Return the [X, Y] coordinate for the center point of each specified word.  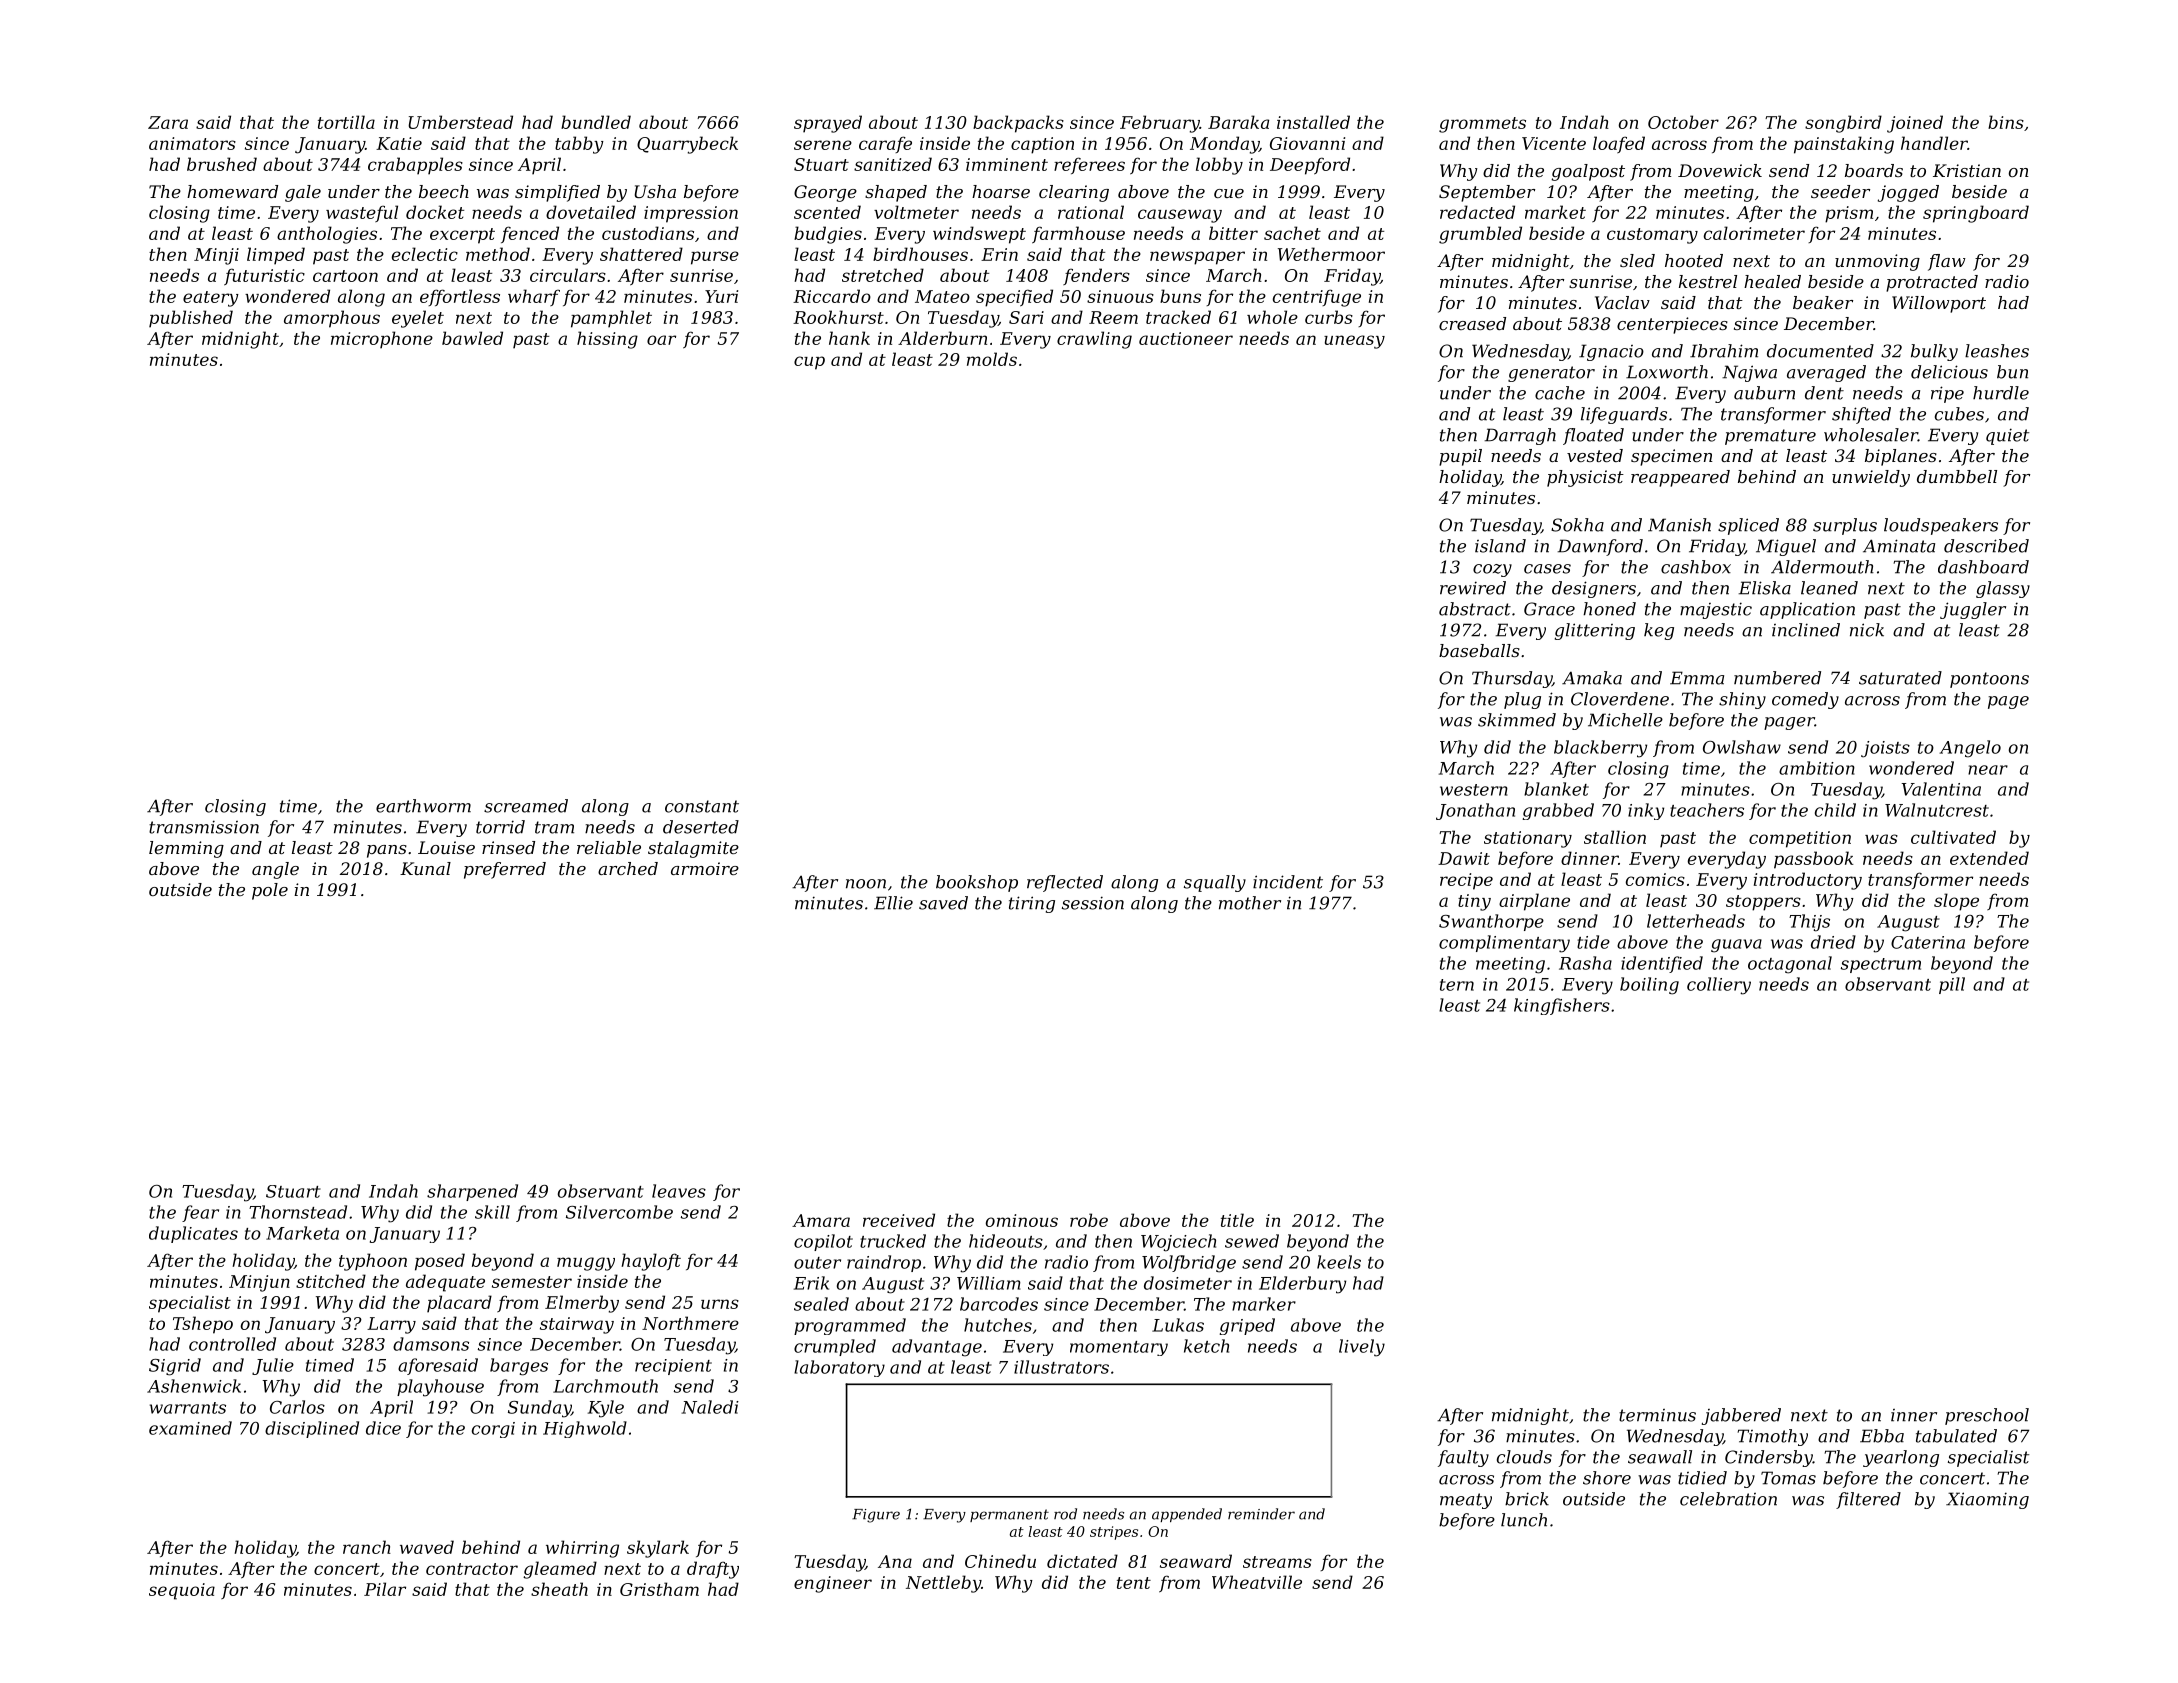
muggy [586, 1264]
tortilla [346, 122]
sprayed [828, 124]
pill [1952, 985]
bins [2006, 122]
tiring [1032, 904]
